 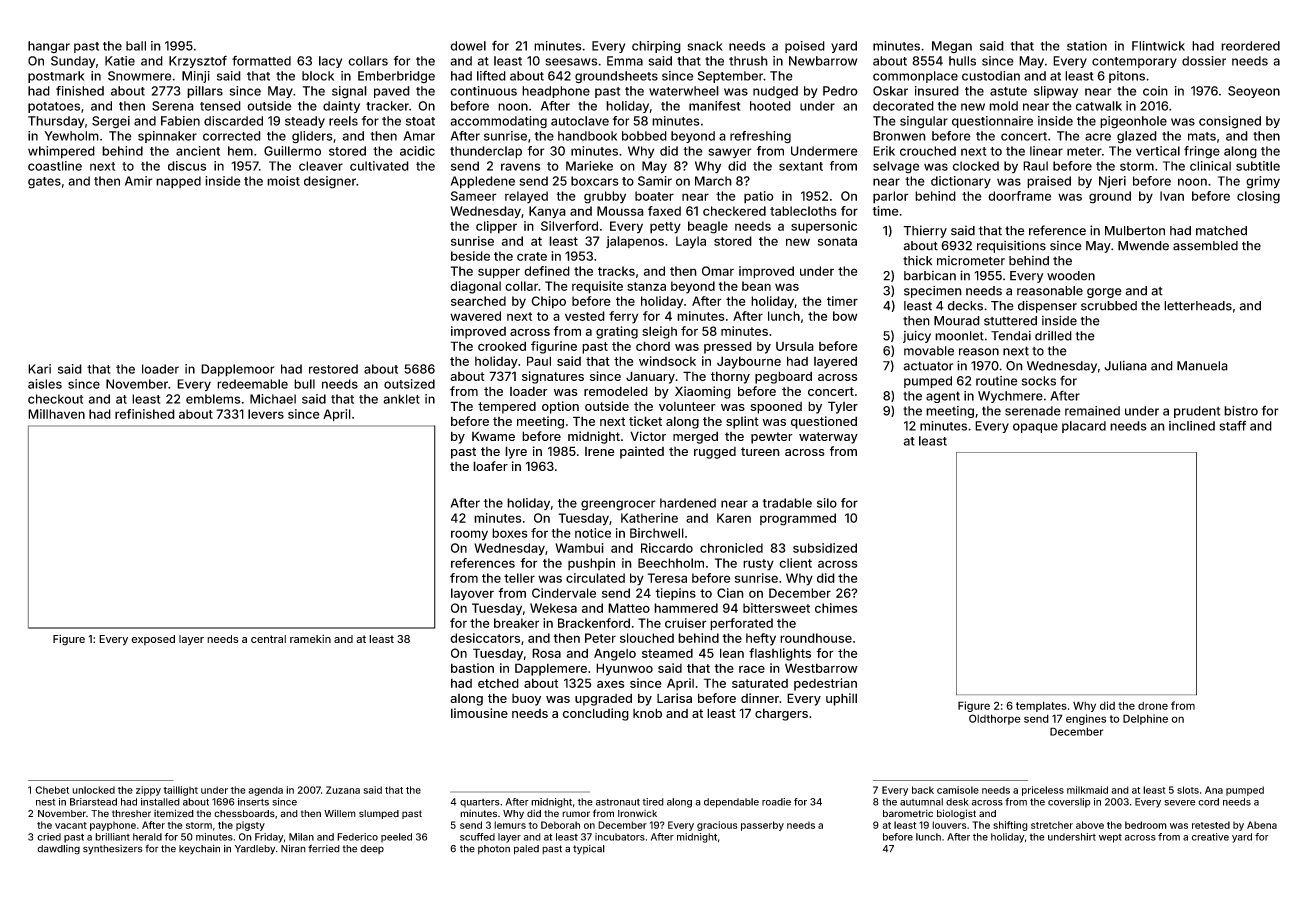 What do you see at coordinates (783, 377) in the screenshot?
I see `pegboard` at bounding box center [783, 377].
